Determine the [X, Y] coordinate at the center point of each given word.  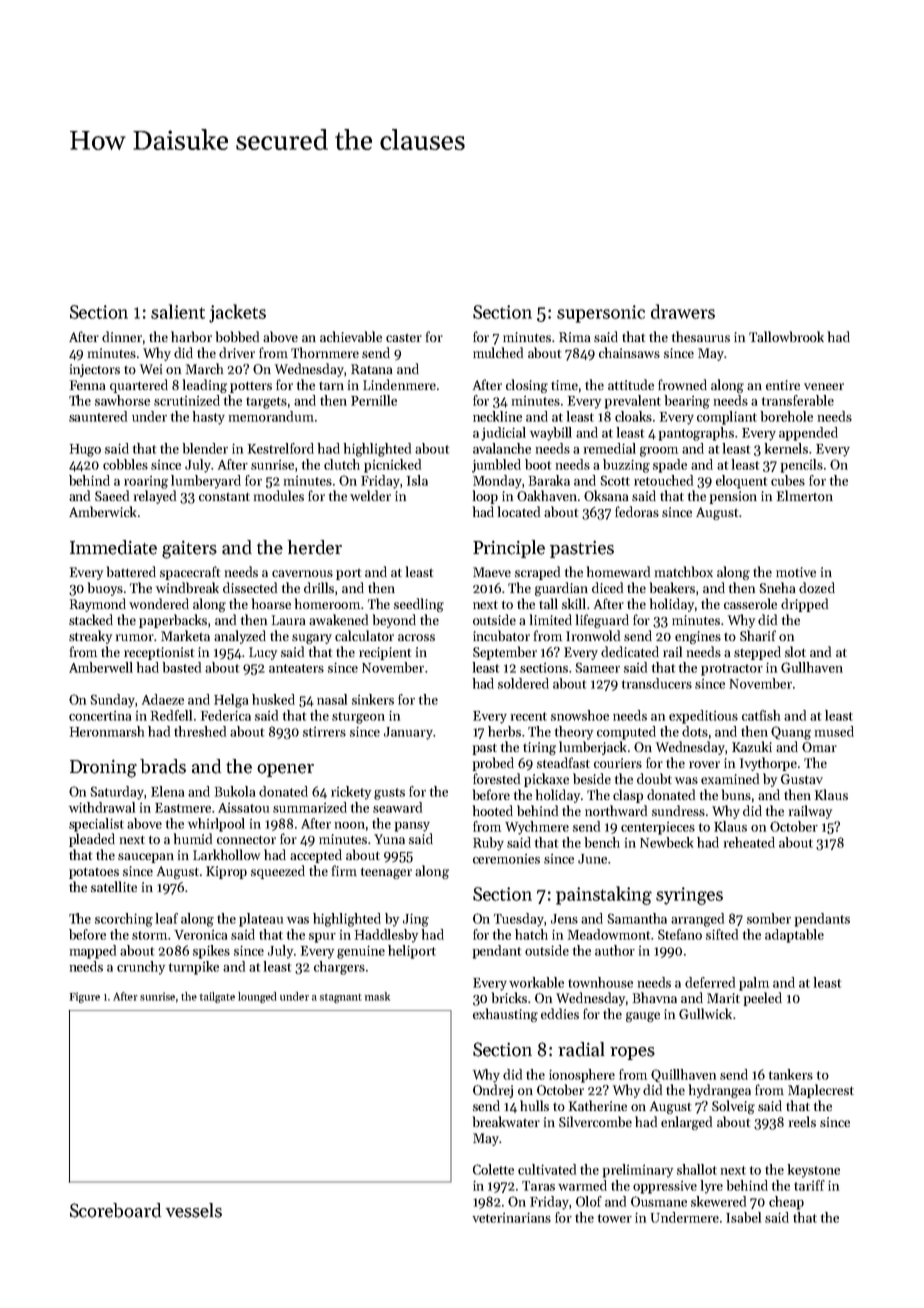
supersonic [601, 314]
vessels [194, 1210]
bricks [509, 997]
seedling [419, 605]
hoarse [271, 603]
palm [754, 984]
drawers [683, 311]
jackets [237, 313]
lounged [257, 997]
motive [796, 572]
